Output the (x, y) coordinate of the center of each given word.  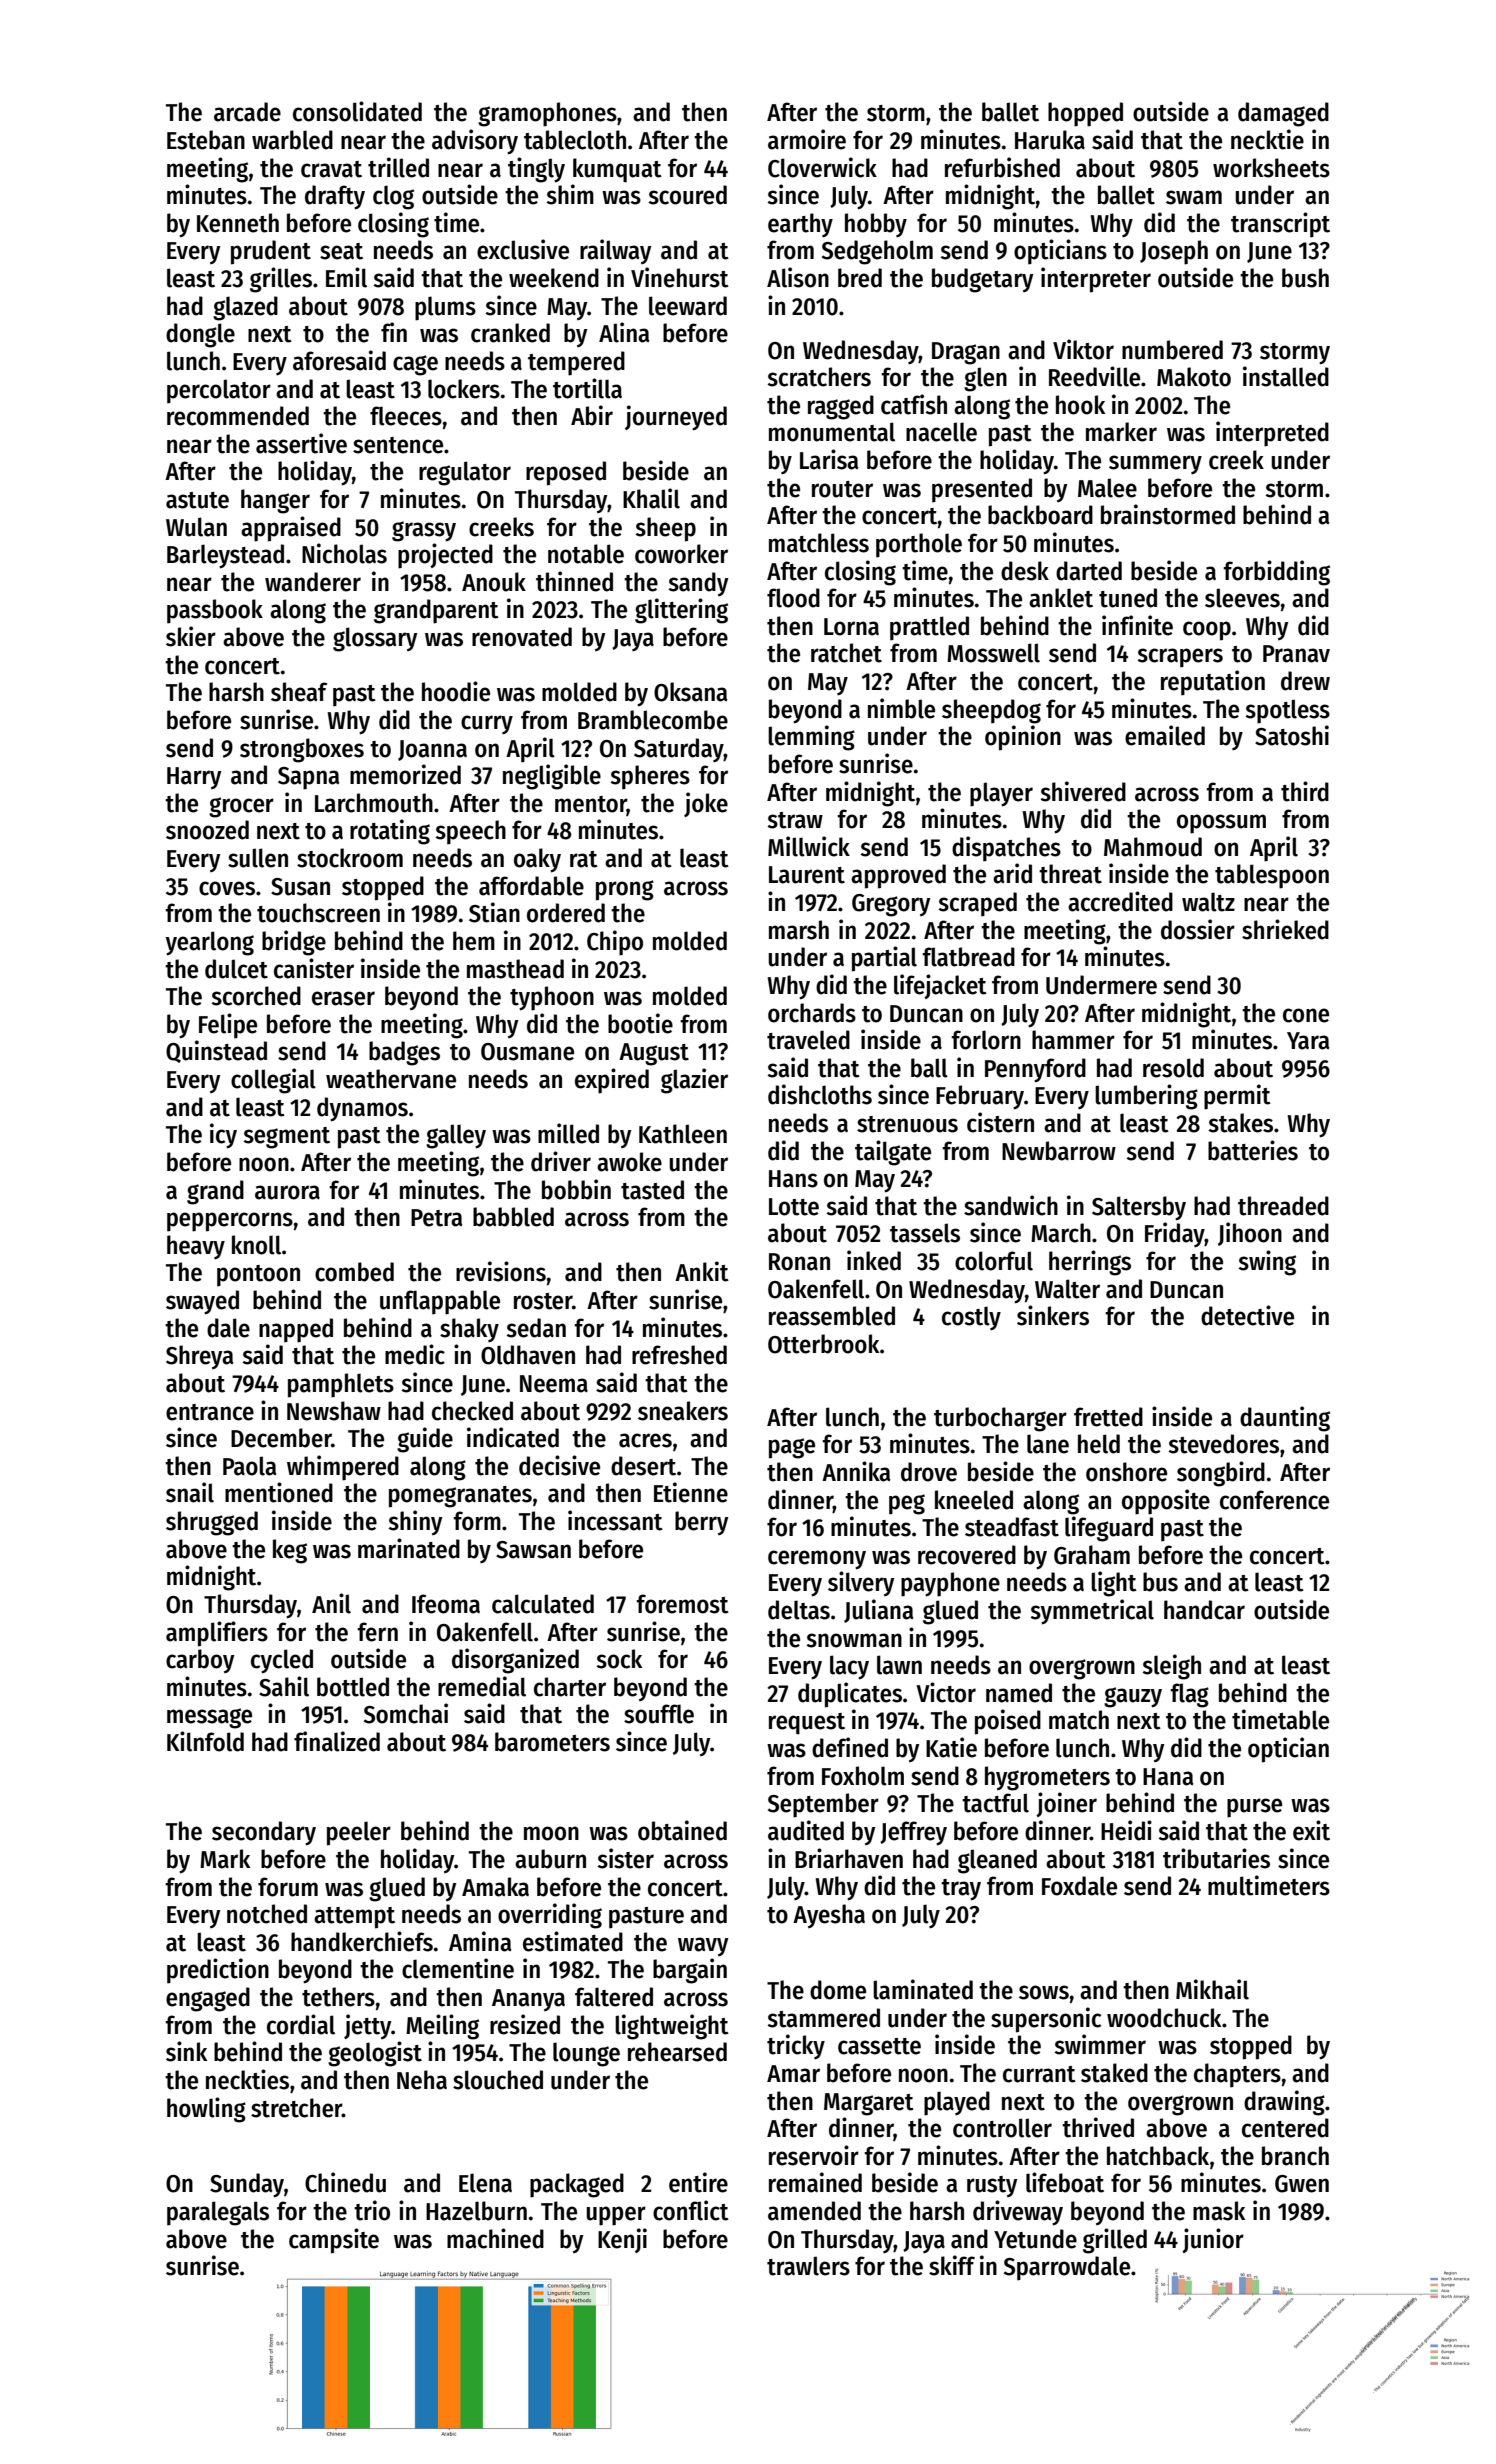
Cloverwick (822, 167)
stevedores (1224, 1444)
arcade (247, 112)
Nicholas (344, 553)
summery (1155, 465)
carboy (200, 1661)
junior (1213, 2240)
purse (1254, 1808)
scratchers (819, 377)
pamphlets (341, 1385)
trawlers (808, 2266)
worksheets (1271, 168)
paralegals (218, 2213)
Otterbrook (823, 1344)
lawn (899, 1665)
